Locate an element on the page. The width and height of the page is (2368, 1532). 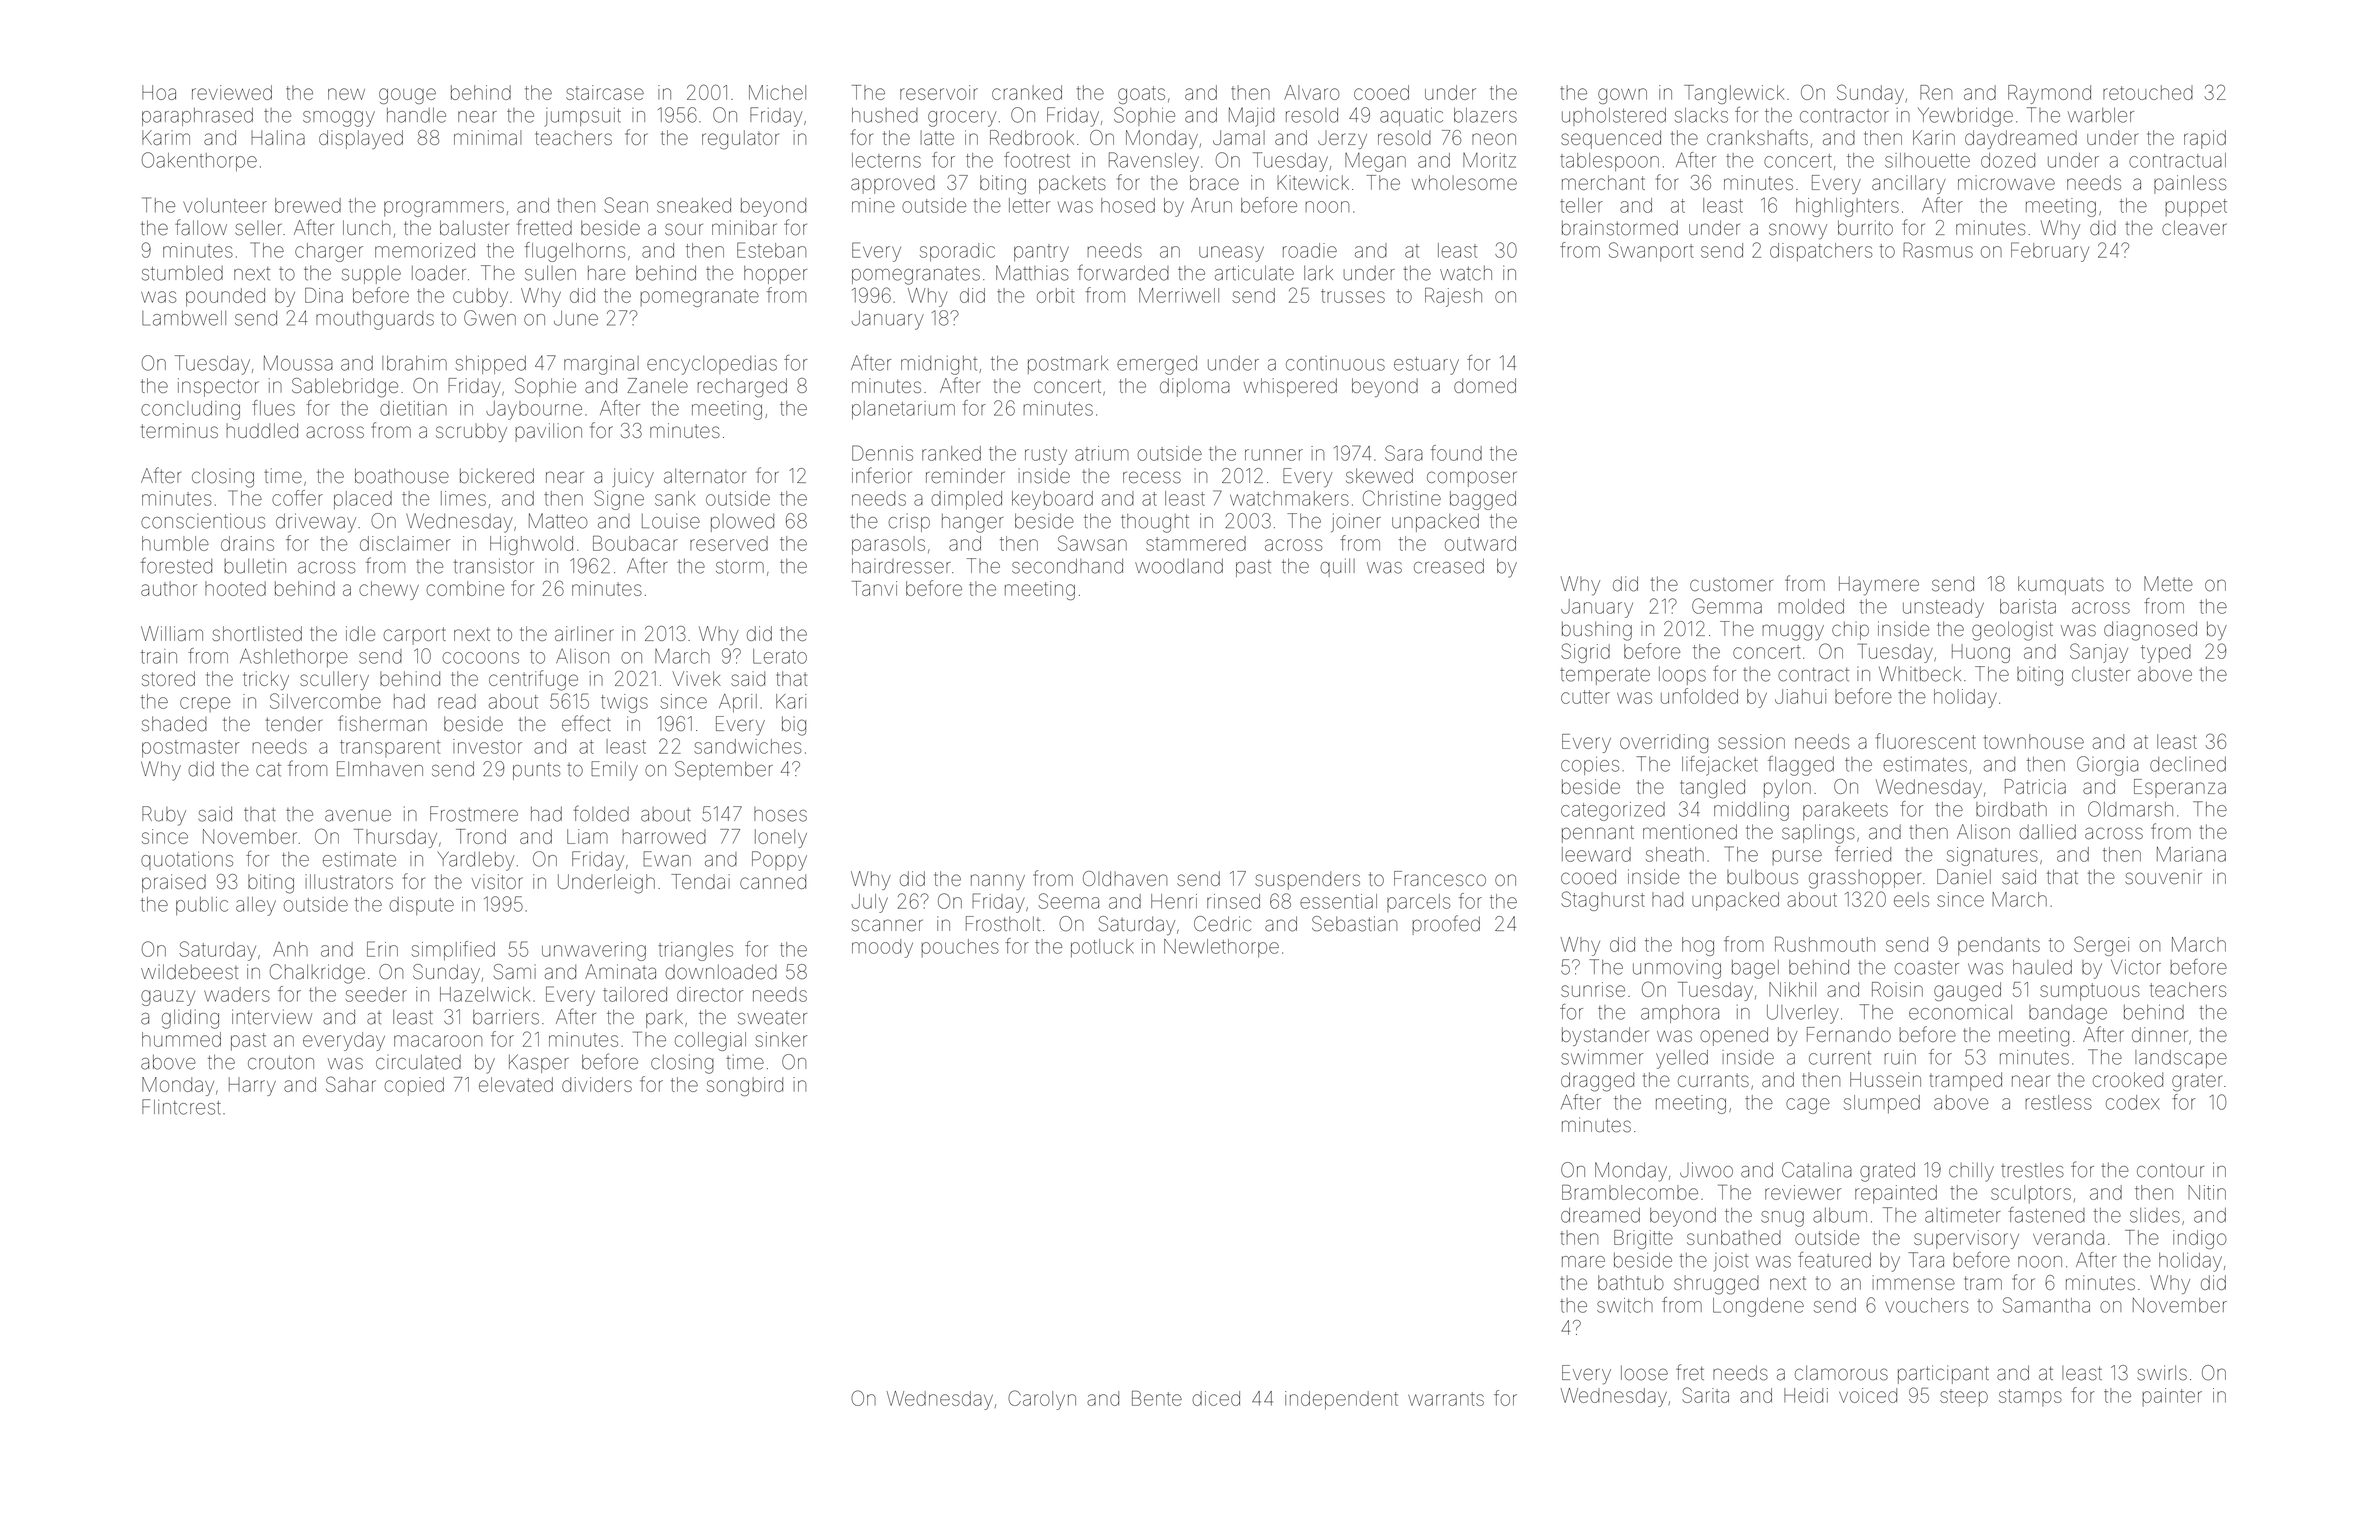
Esteban is located at coordinates (771, 250).
